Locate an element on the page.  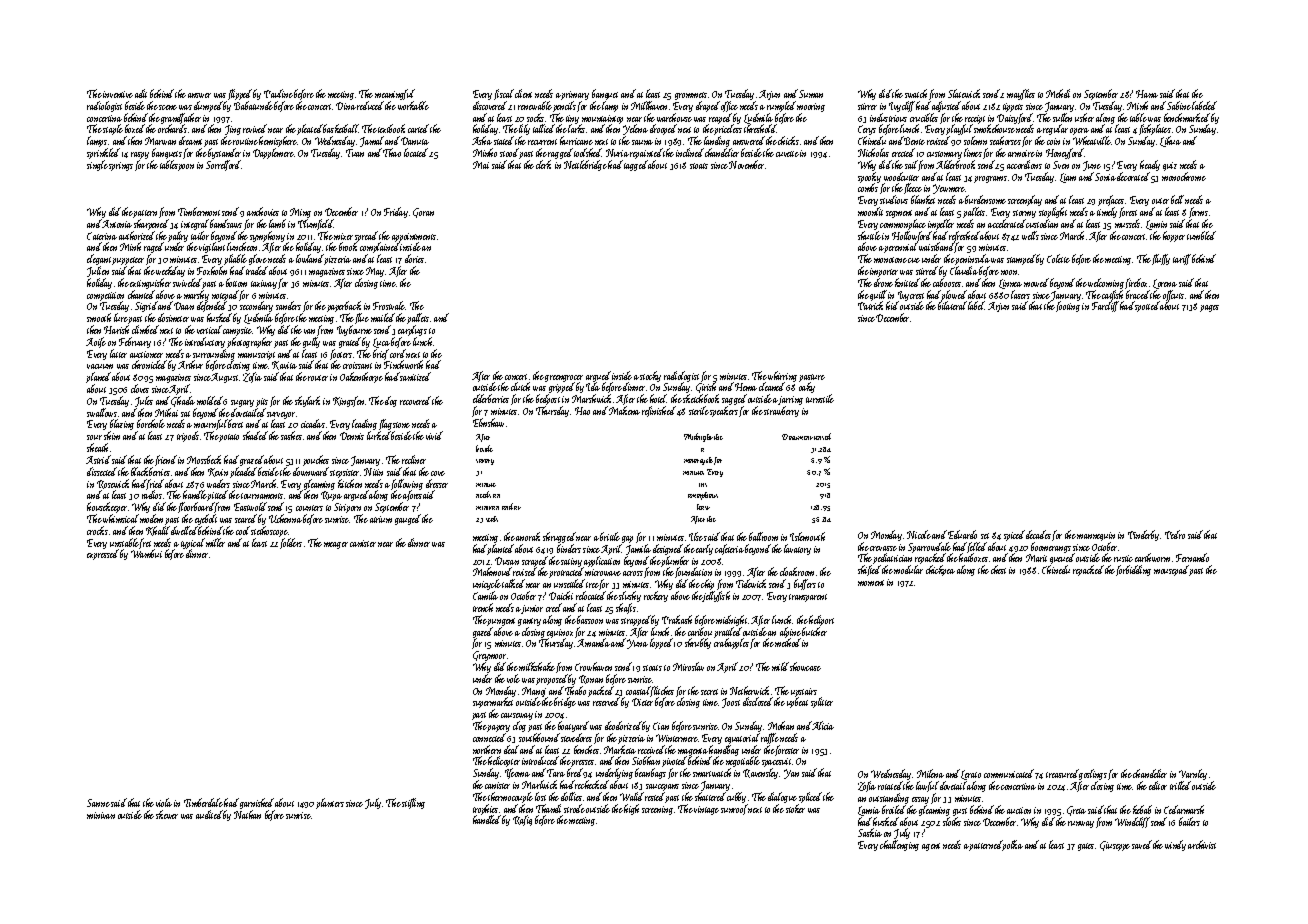
upstairs is located at coordinates (804, 693).
